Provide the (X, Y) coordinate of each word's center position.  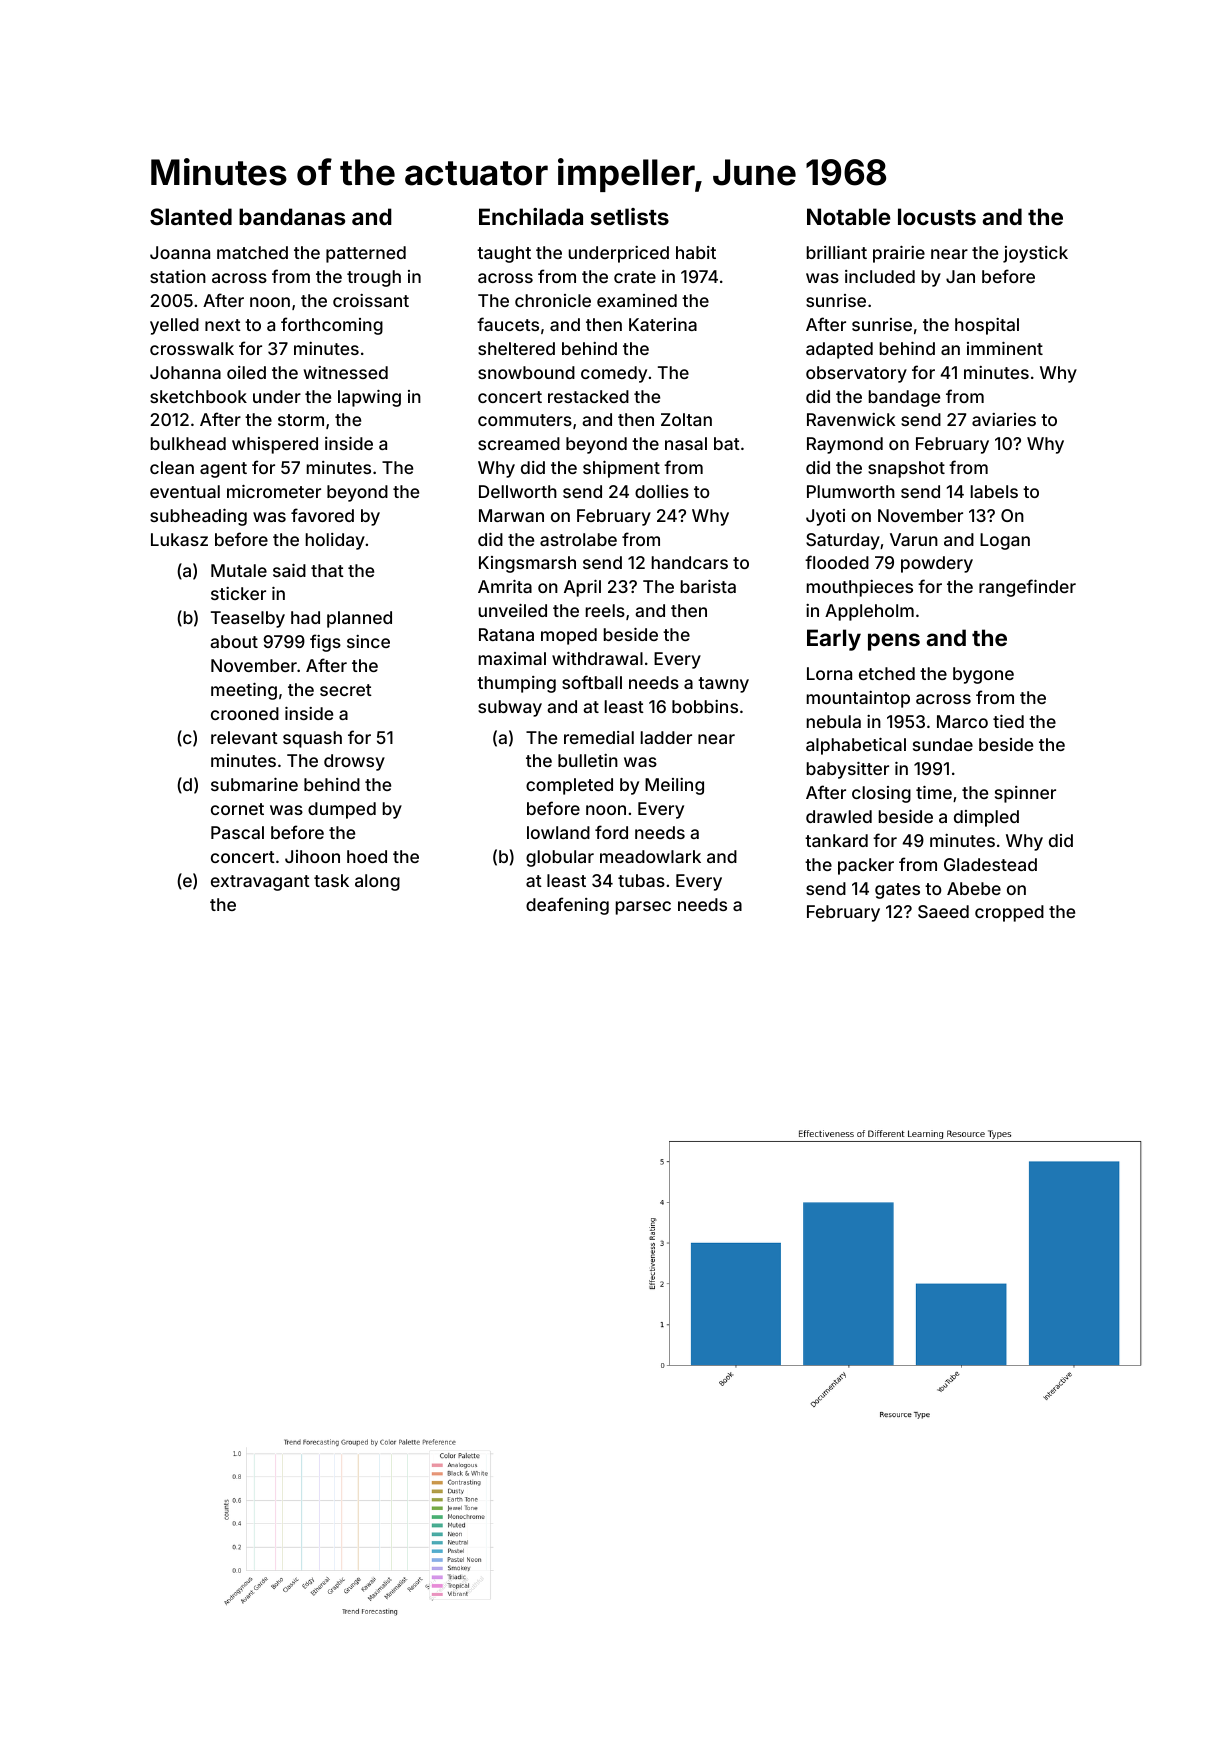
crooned (245, 713)
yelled (174, 326)
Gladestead (990, 864)
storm (301, 420)
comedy (614, 374)
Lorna (829, 673)
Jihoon (312, 856)
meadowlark (650, 856)
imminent (1005, 348)
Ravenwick (851, 419)
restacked (588, 396)
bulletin (588, 760)
